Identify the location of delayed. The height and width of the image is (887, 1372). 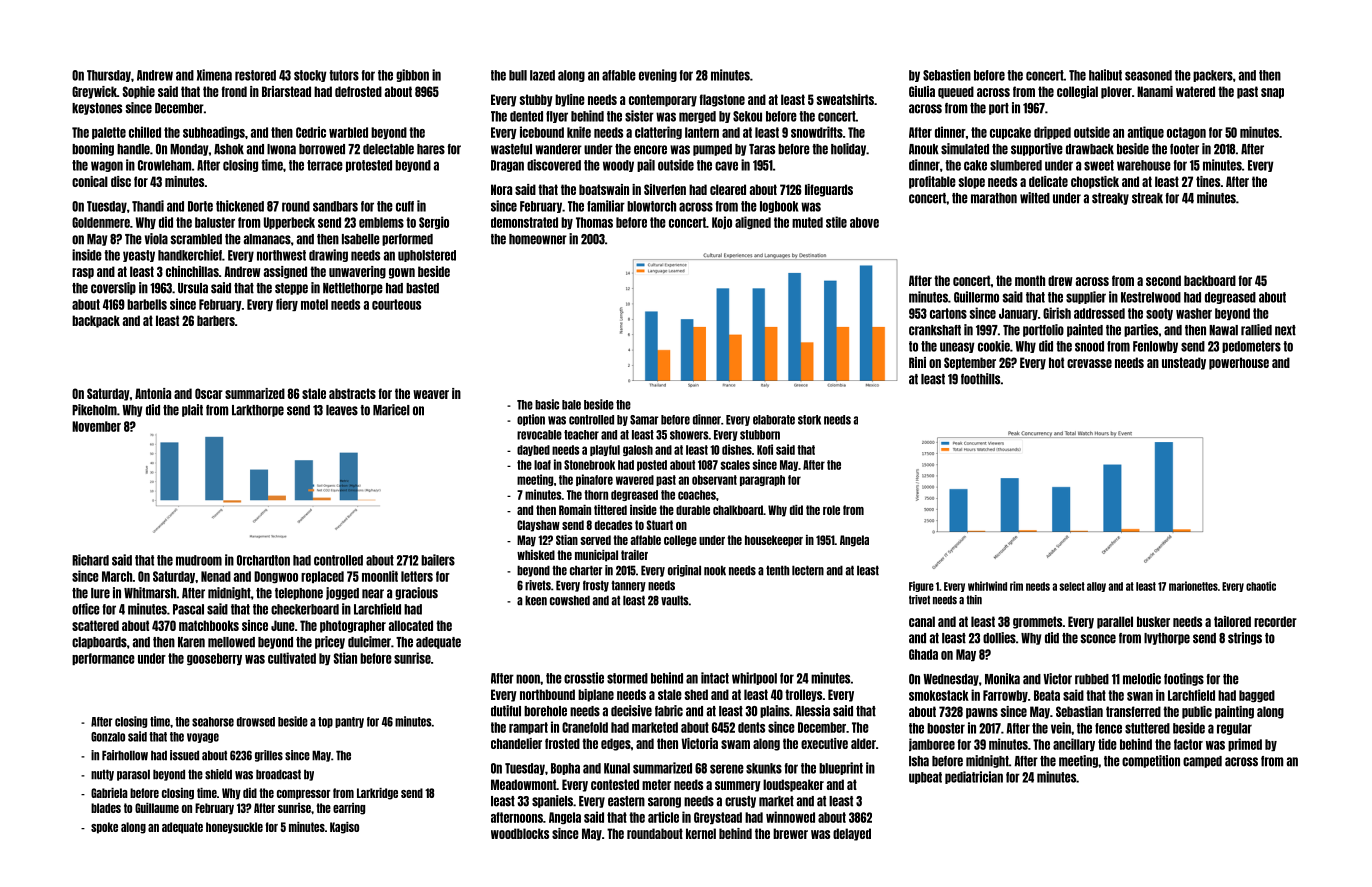
(852, 834).
